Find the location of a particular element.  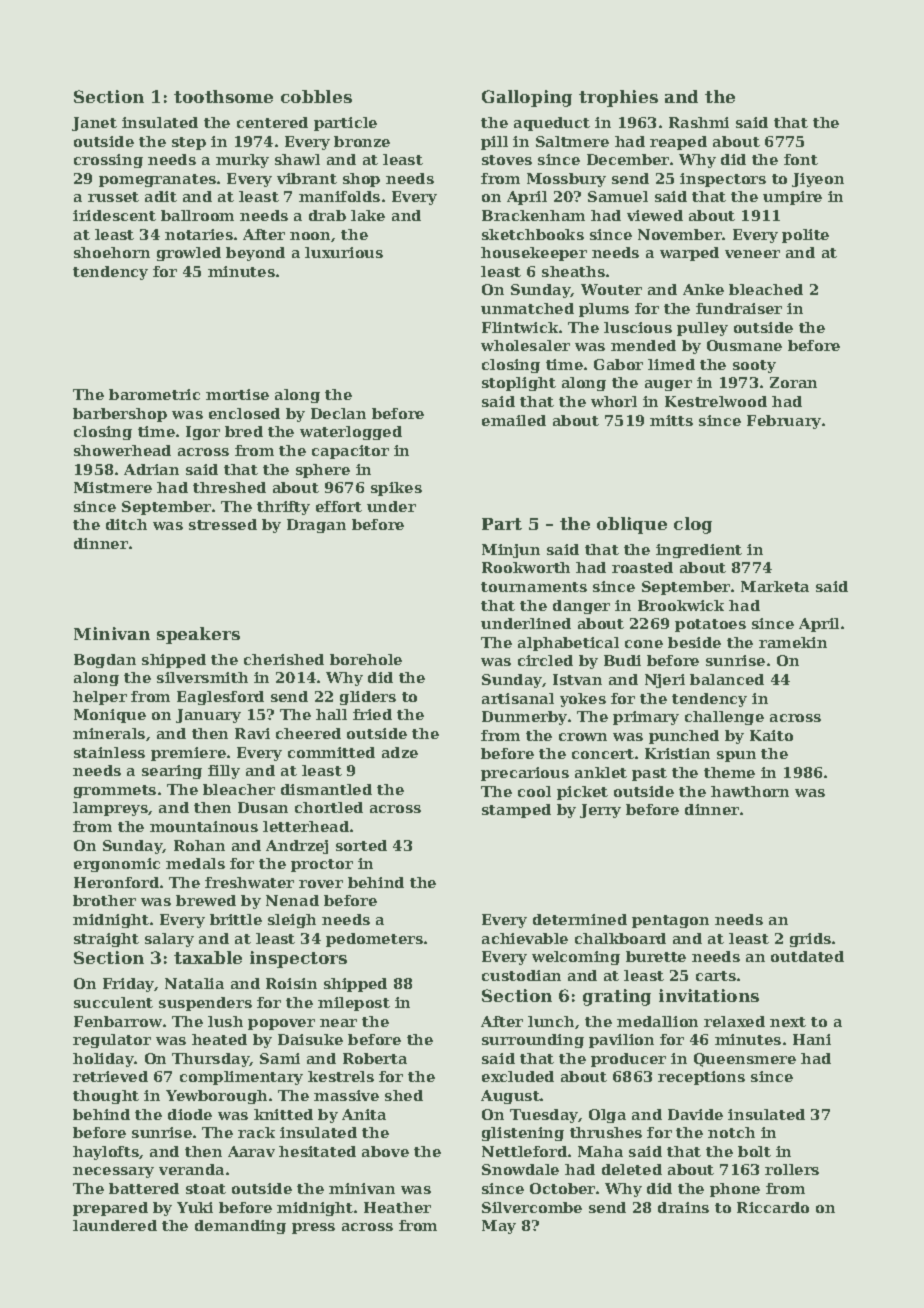

hawthorn is located at coordinates (750, 791).
